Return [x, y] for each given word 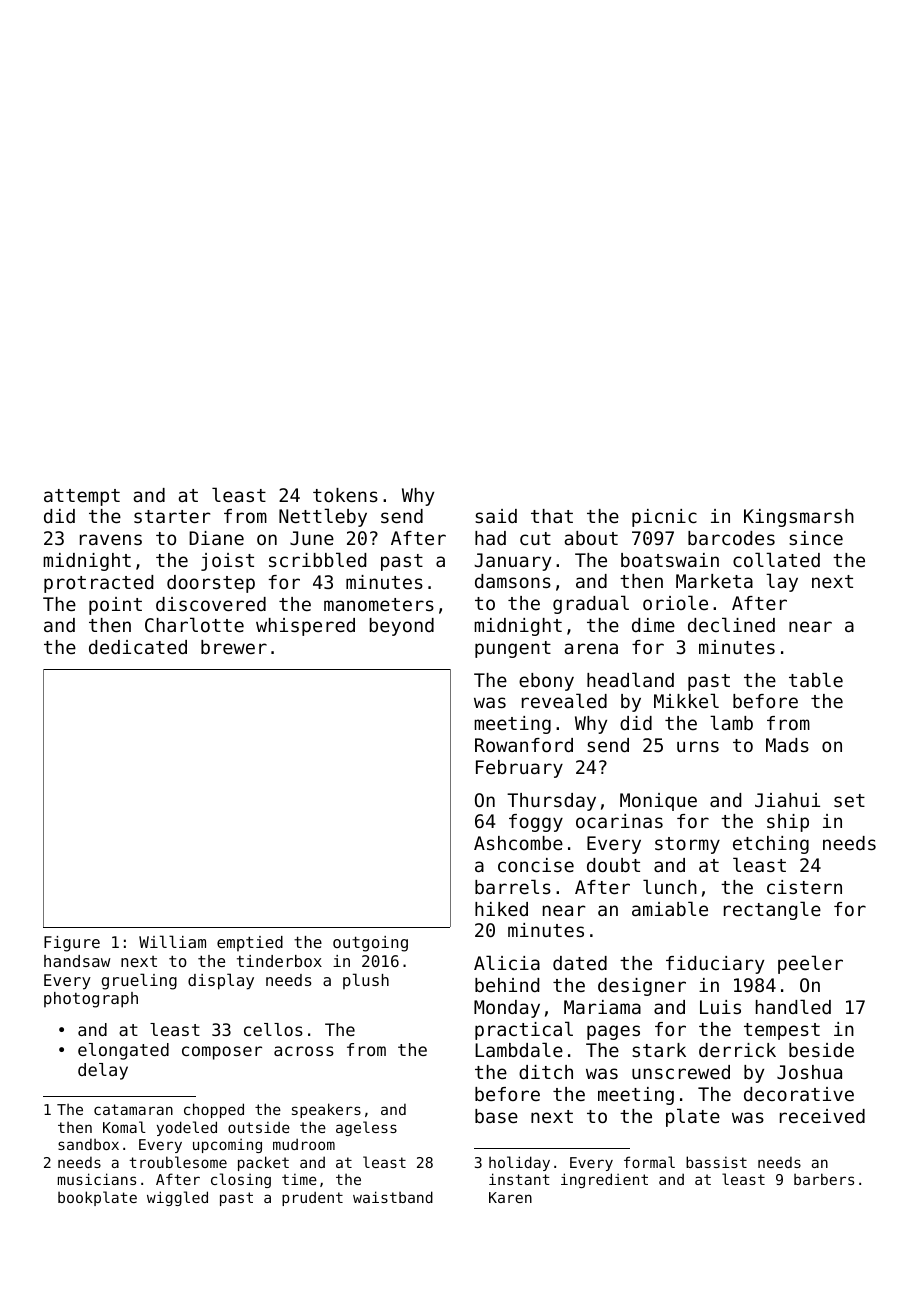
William [172, 941]
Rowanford [524, 745]
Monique [658, 802]
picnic [664, 518]
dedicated [138, 647]
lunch [670, 886]
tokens [345, 495]
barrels [513, 886]
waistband [393, 1197]
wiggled [177, 1198]
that [552, 516]
